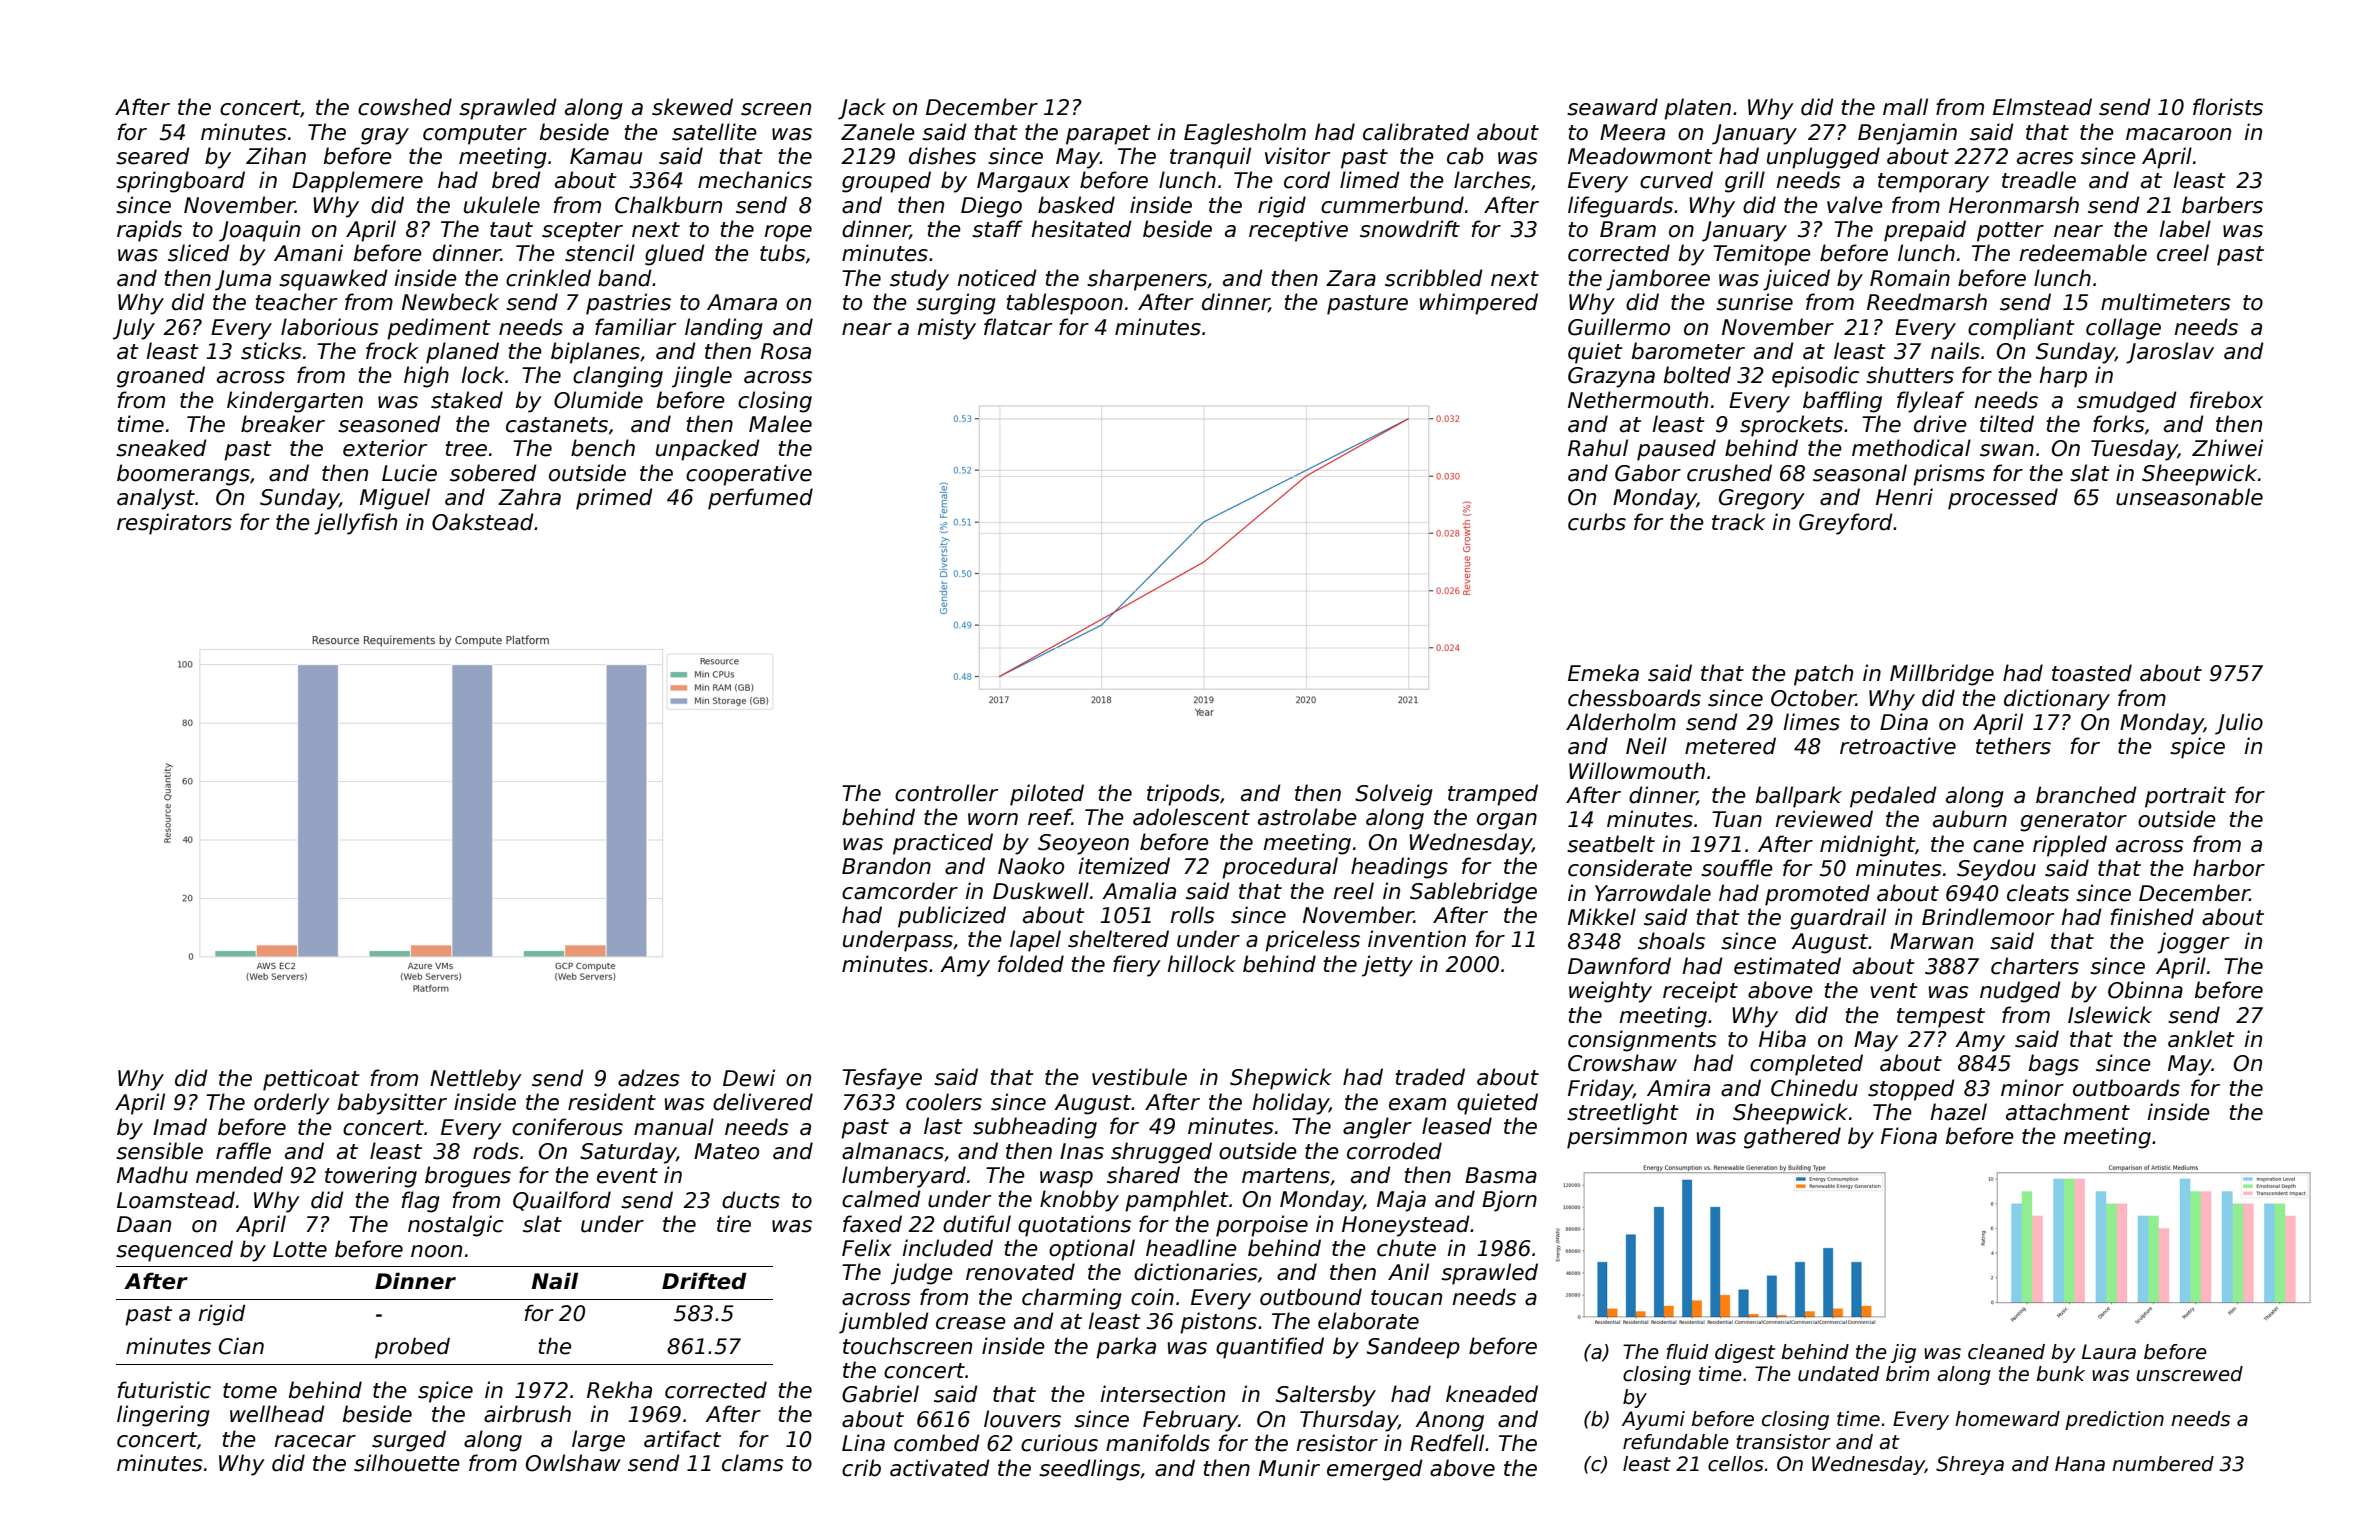  What do you see at coordinates (1031, 964) in the document?
I see `folded` at bounding box center [1031, 964].
